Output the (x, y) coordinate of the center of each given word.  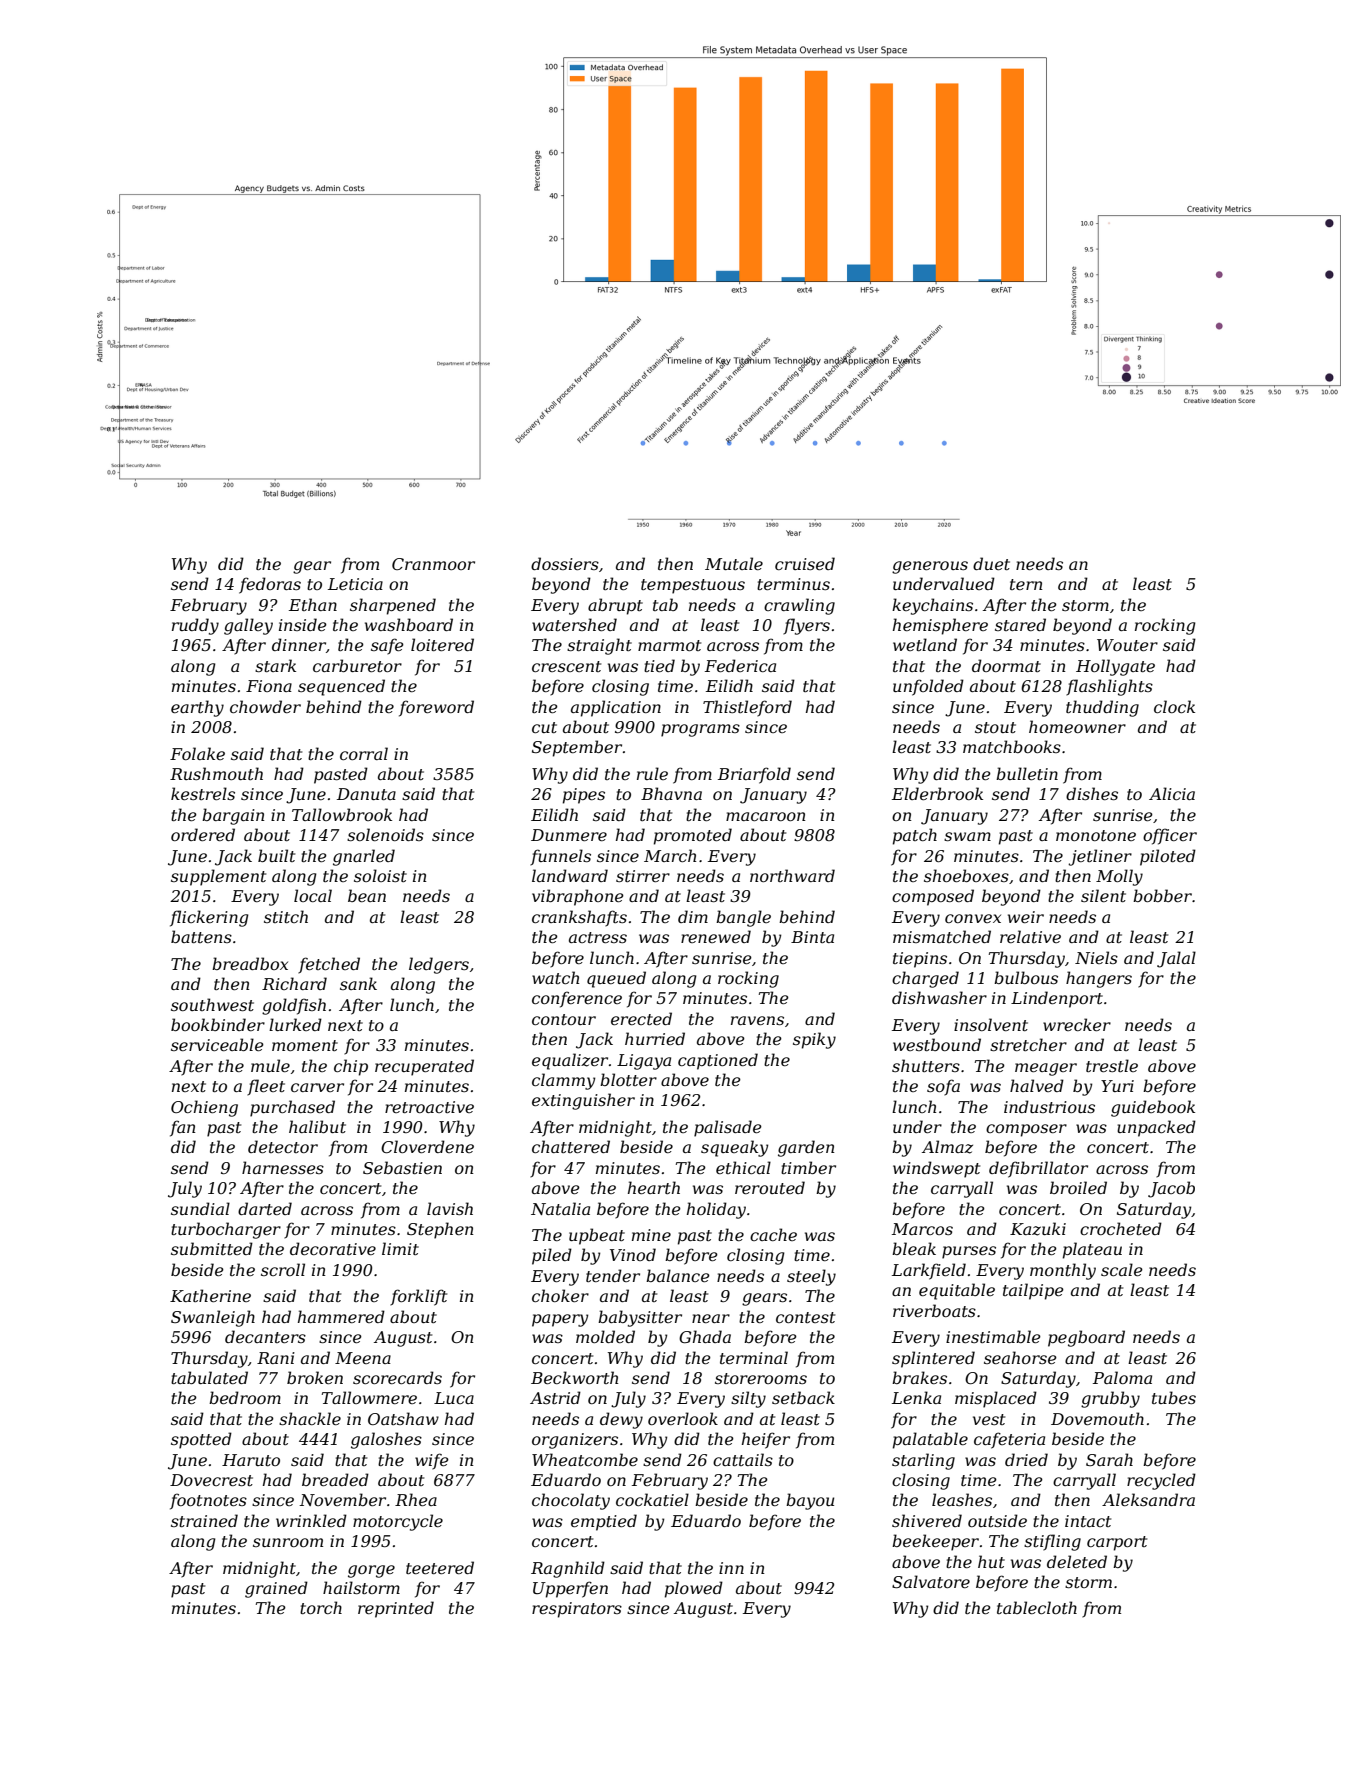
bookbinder (218, 1024)
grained (276, 1589)
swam (967, 836)
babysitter (640, 1318)
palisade (728, 1128)
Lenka (916, 1397)
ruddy (195, 626)
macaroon (766, 816)
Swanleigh (213, 1318)
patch (915, 836)
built (276, 855)
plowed (694, 1589)
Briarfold (754, 775)
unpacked (1156, 1128)
